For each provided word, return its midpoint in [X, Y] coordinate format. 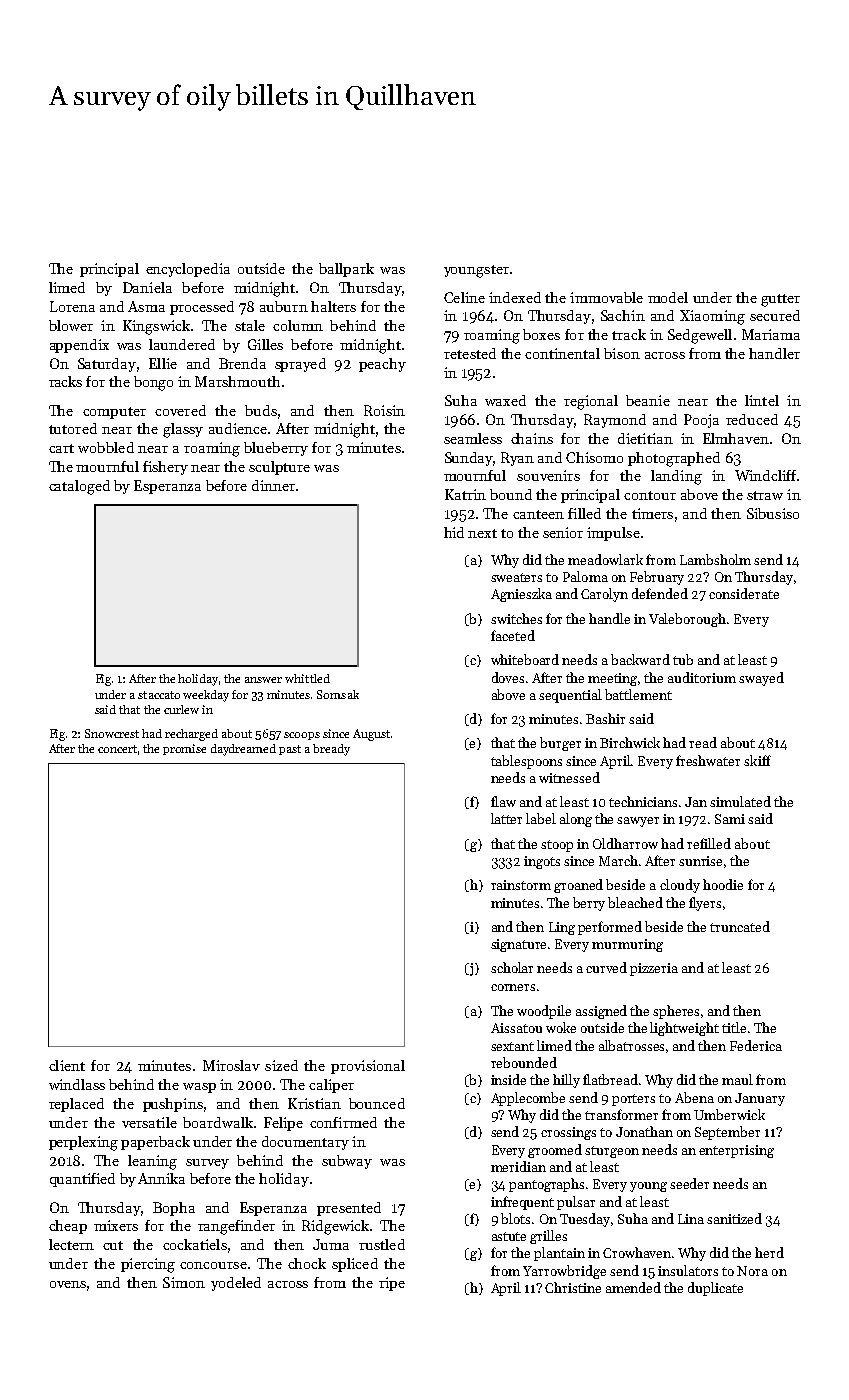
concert [117, 749]
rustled [382, 1244]
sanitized [734, 1218]
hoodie [723, 884]
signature [518, 945]
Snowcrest [112, 733]
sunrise [700, 861]
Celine [464, 297]
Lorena [72, 306]
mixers [116, 1225]
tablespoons [526, 762]
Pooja [701, 421]
